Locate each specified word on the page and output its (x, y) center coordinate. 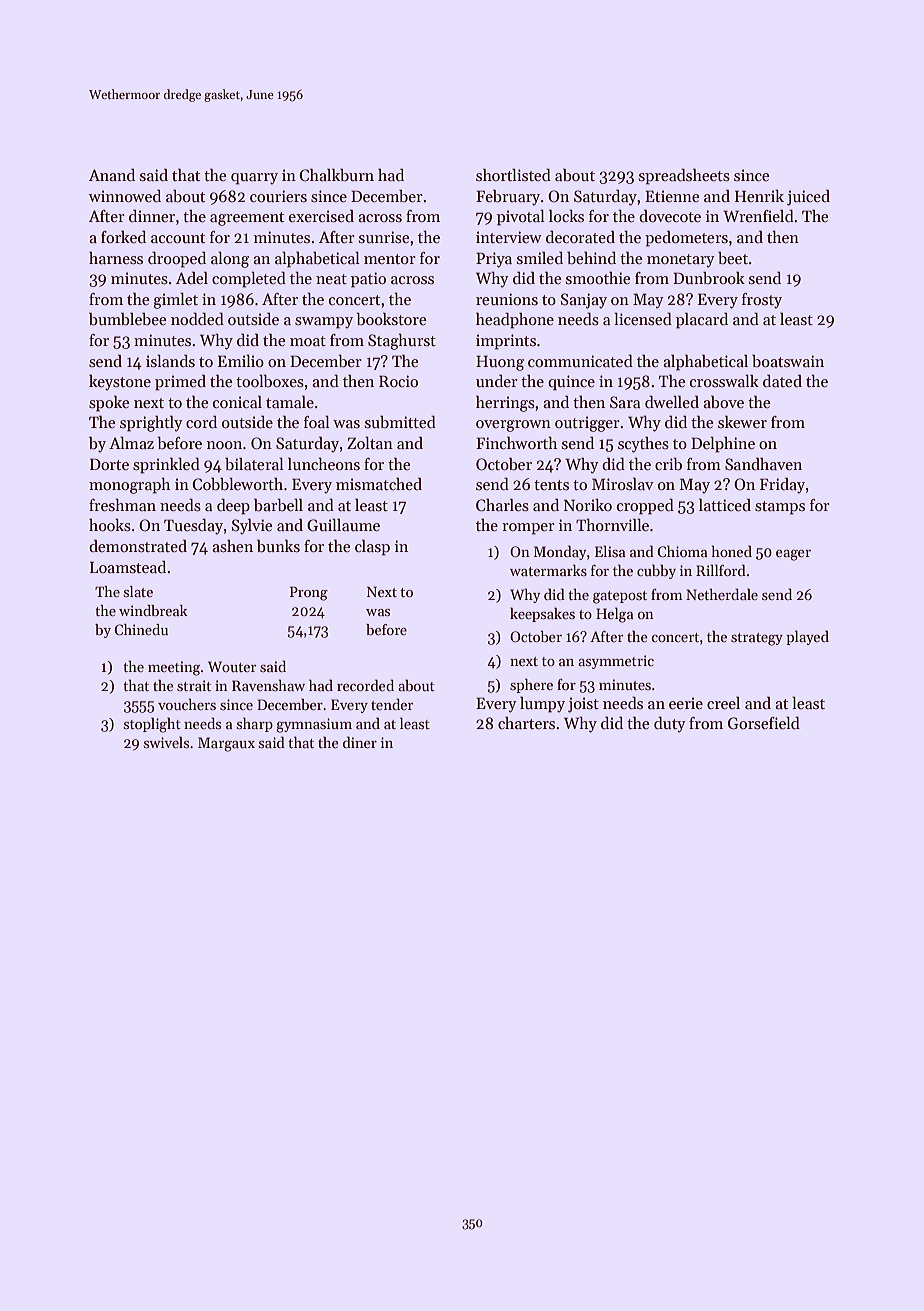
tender (392, 704)
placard (702, 320)
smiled (540, 257)
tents (551, 485)
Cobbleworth (237, 483)
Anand (112, 174)
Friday (782, 486)
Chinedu (141, 629)
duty (670, 725)
